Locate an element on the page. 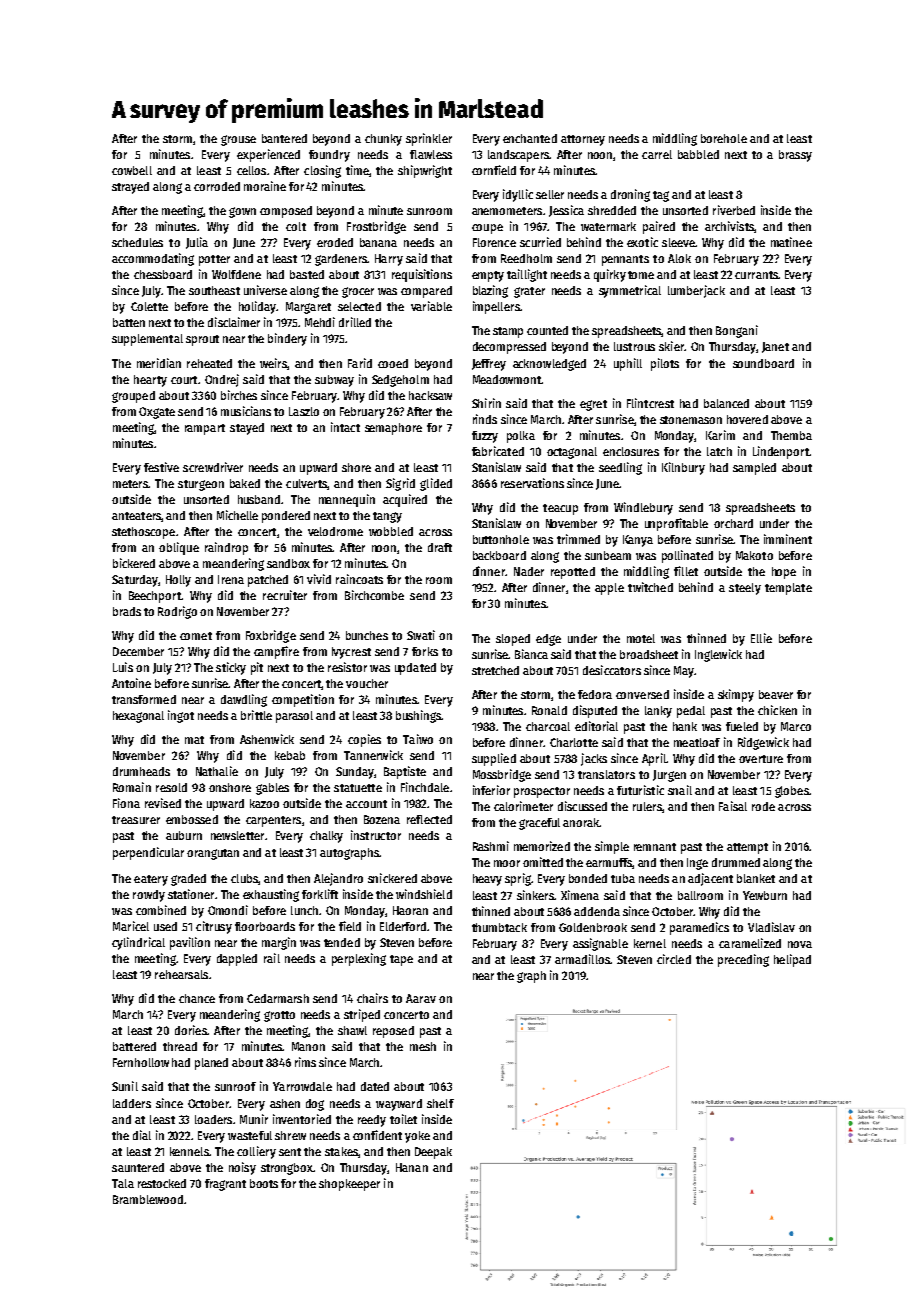 This page has height=1308, width=924. brads is located at coordinates (127, 611).
